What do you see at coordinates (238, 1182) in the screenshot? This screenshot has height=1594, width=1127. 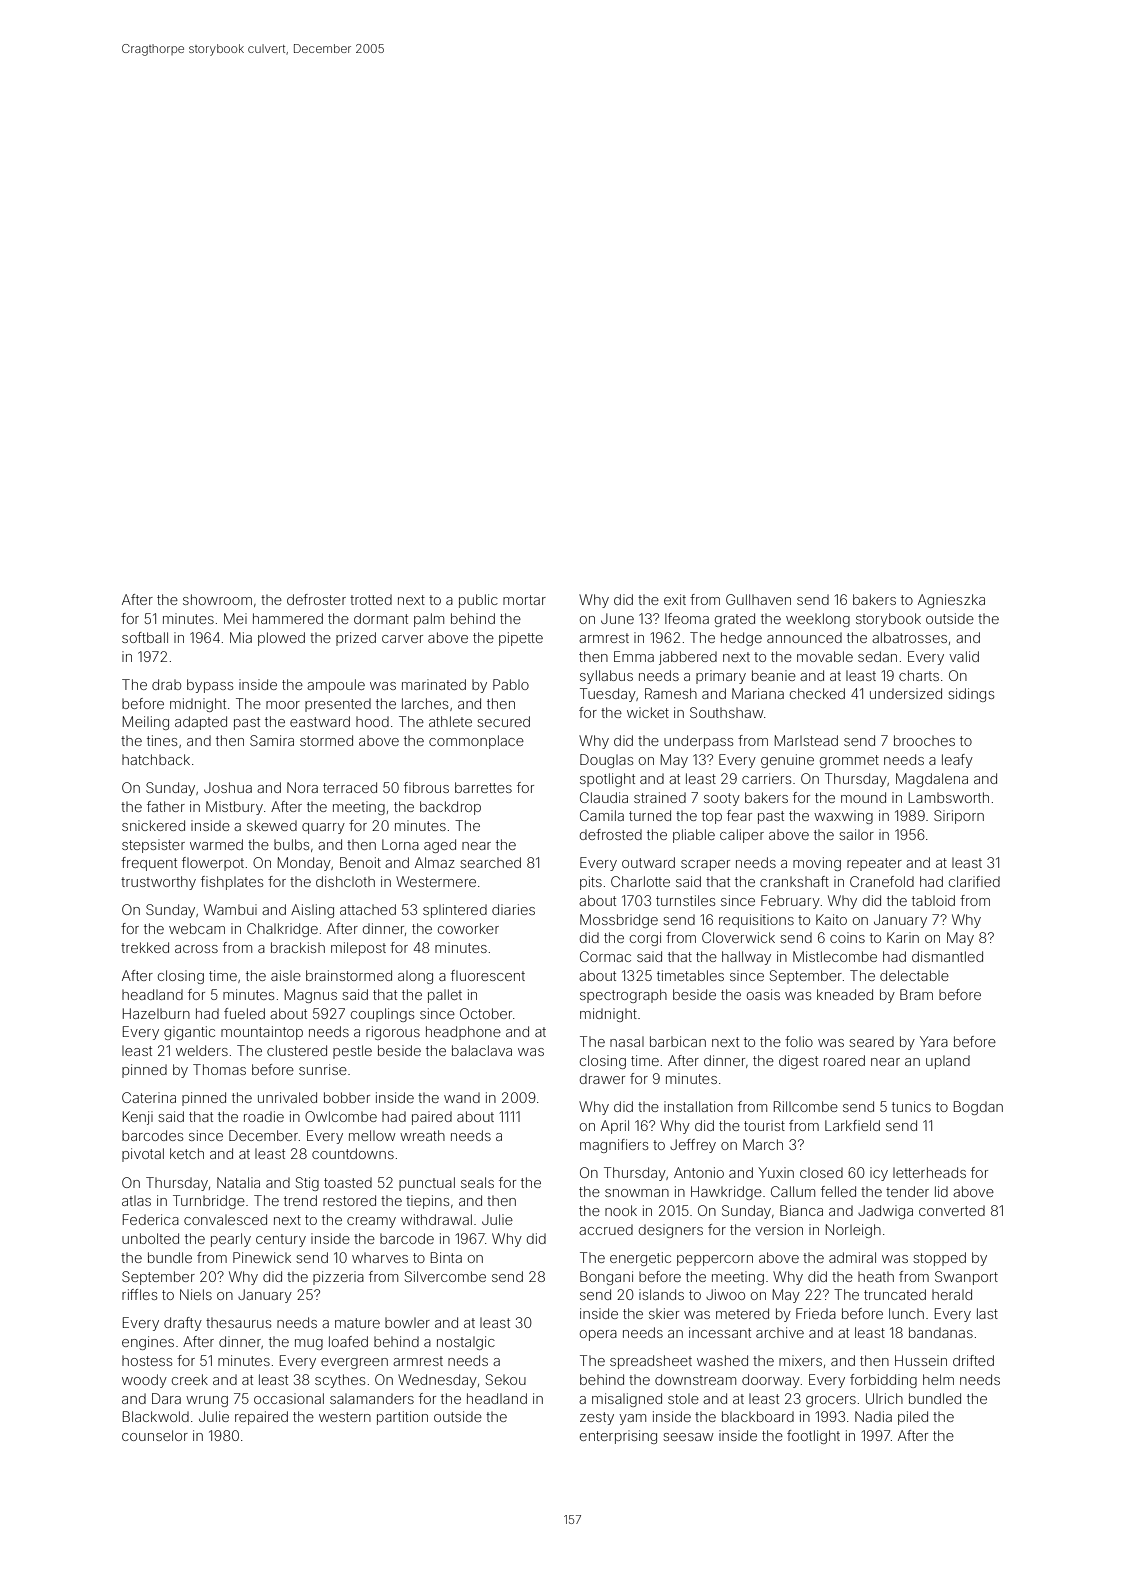 I see `Natalia` at bounding box center [238, 1182].
